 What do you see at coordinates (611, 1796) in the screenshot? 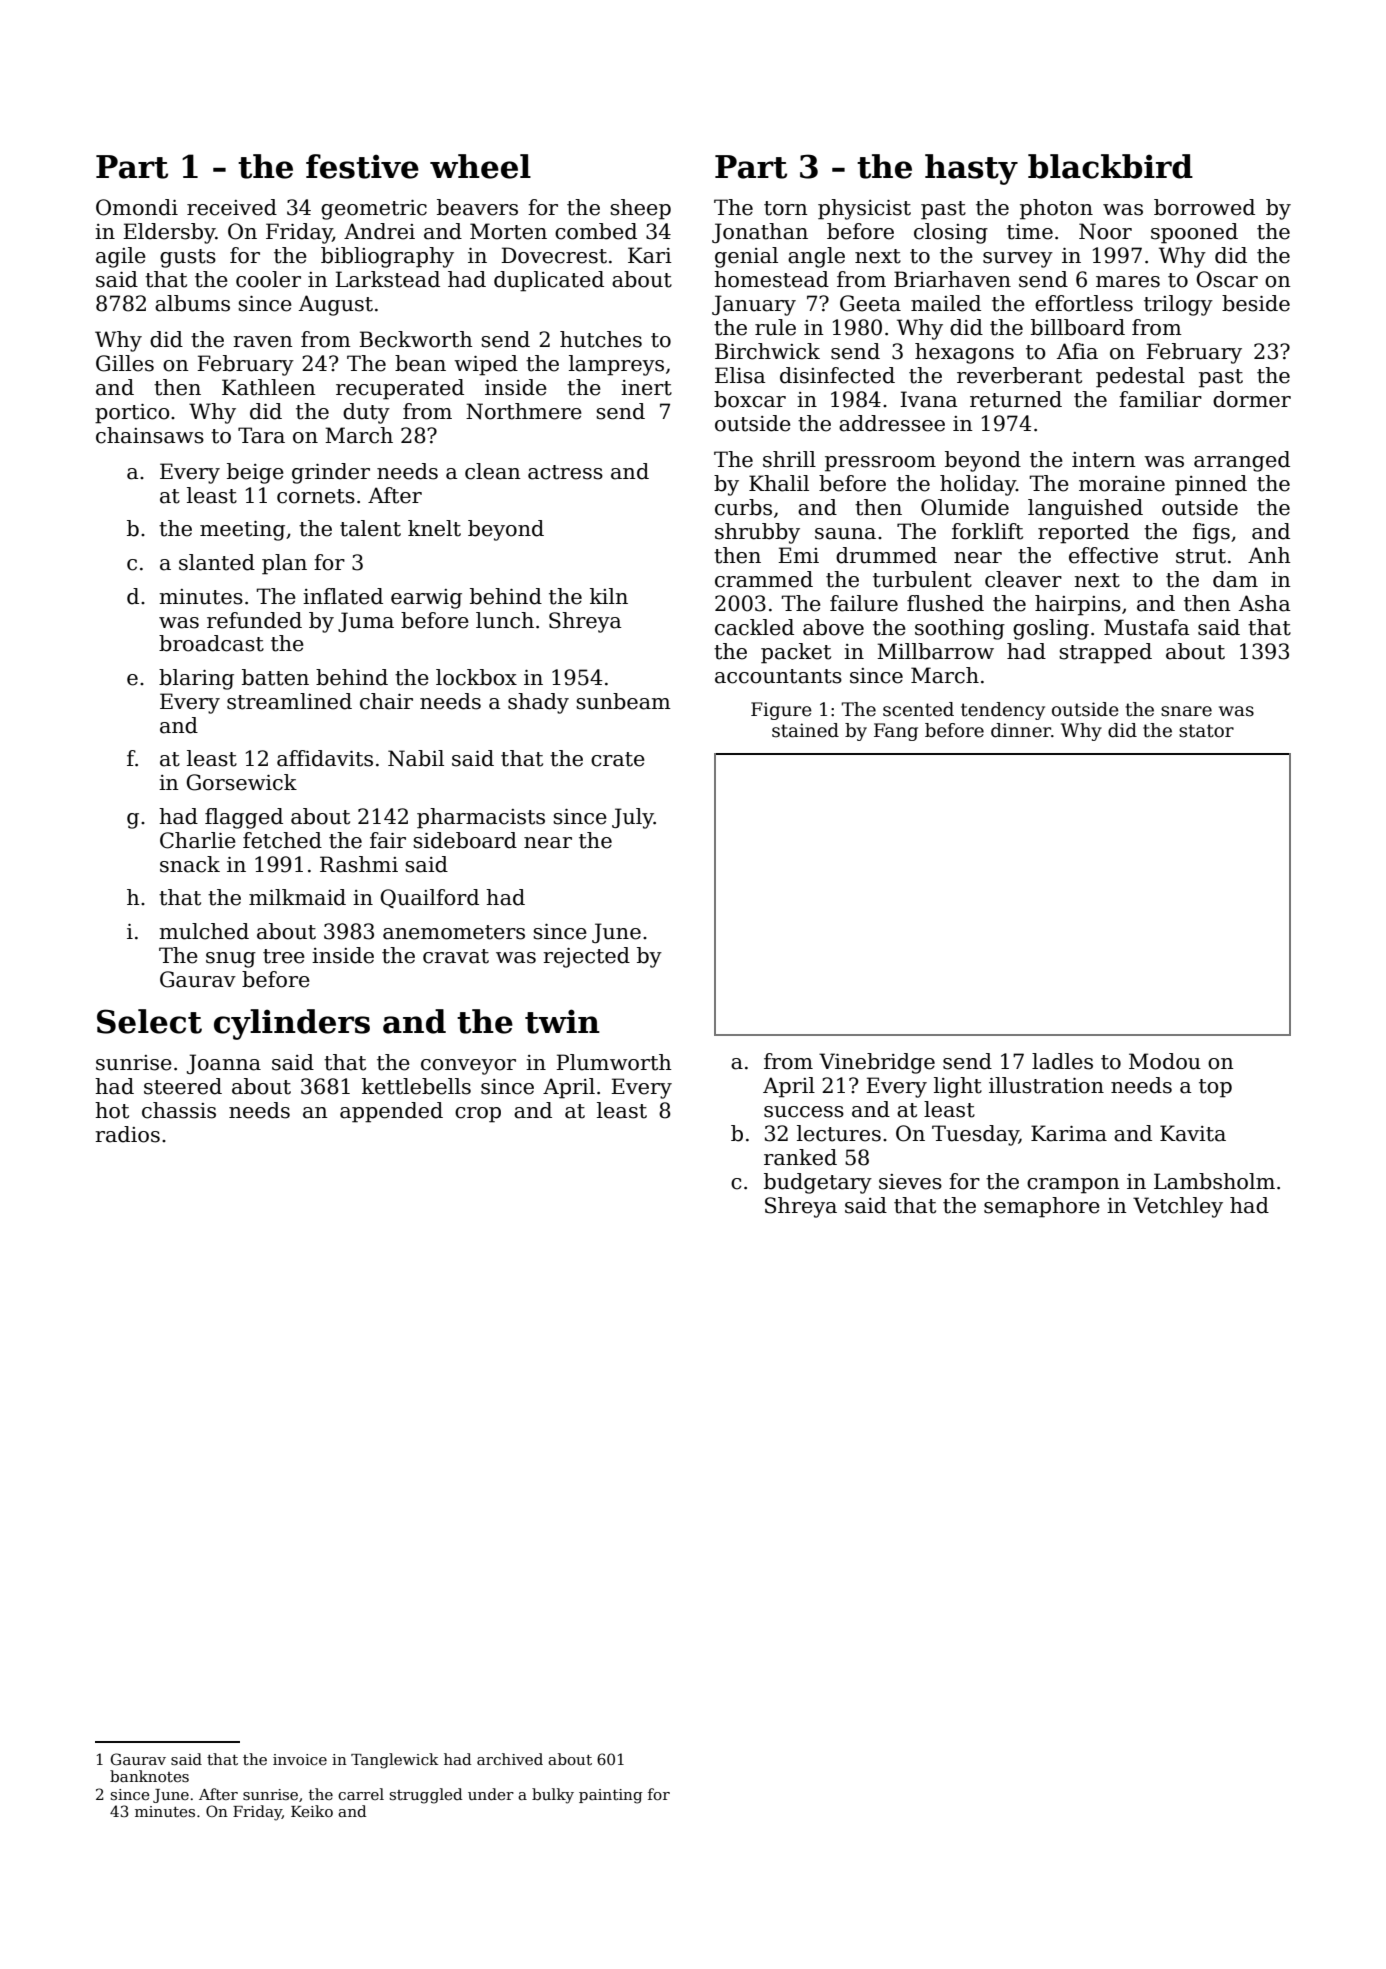
I see `painting` at bounding box center [611, 1796].
